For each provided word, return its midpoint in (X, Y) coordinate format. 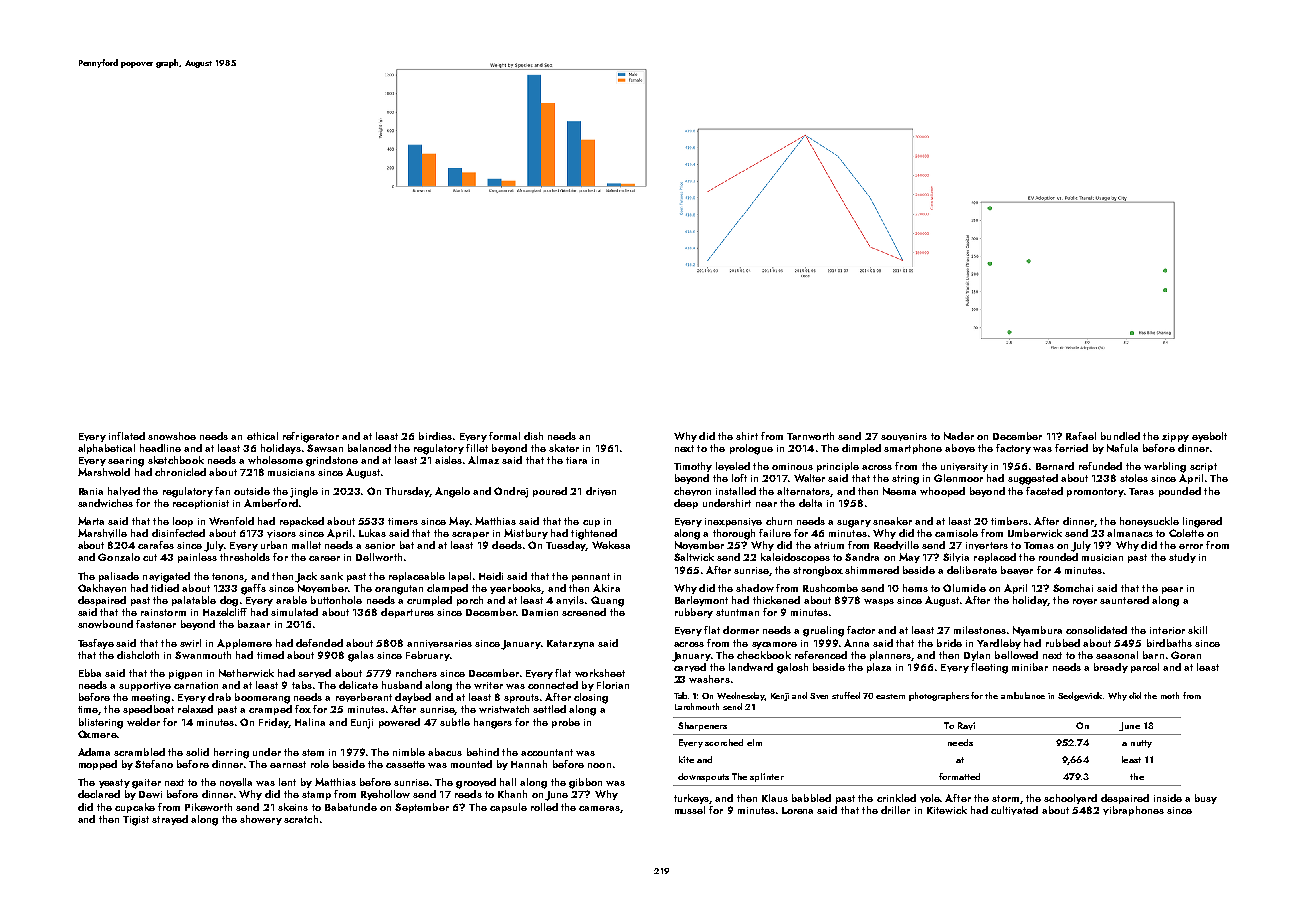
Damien (540, 612)
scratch (301, 819)
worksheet (600, 673)
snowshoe (172, 436)
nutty (1141, 744)
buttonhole (336, 600)
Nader (959, 436)
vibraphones (1133, 811)
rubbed (1063, 643)
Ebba (90, 673)
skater (564, 448)
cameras (599, 808)
